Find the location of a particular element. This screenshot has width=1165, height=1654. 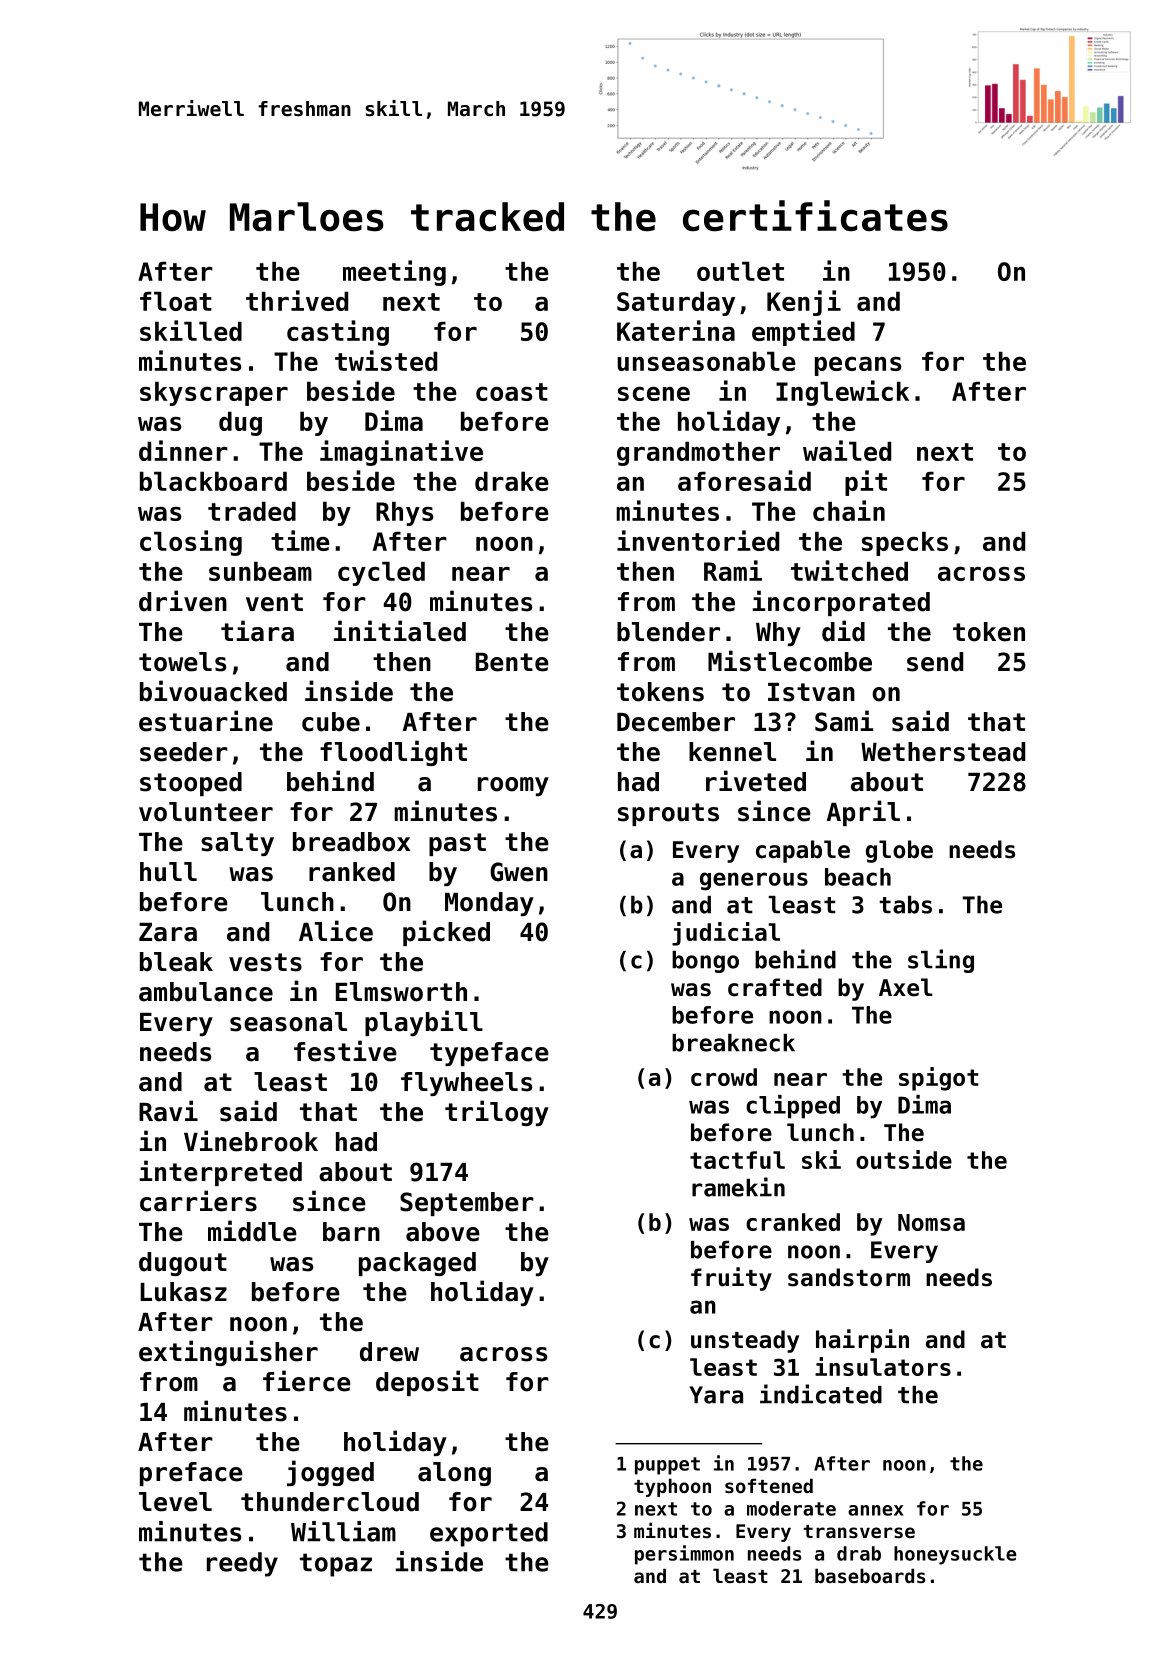

twisted is located at coordinates (386, 360).
